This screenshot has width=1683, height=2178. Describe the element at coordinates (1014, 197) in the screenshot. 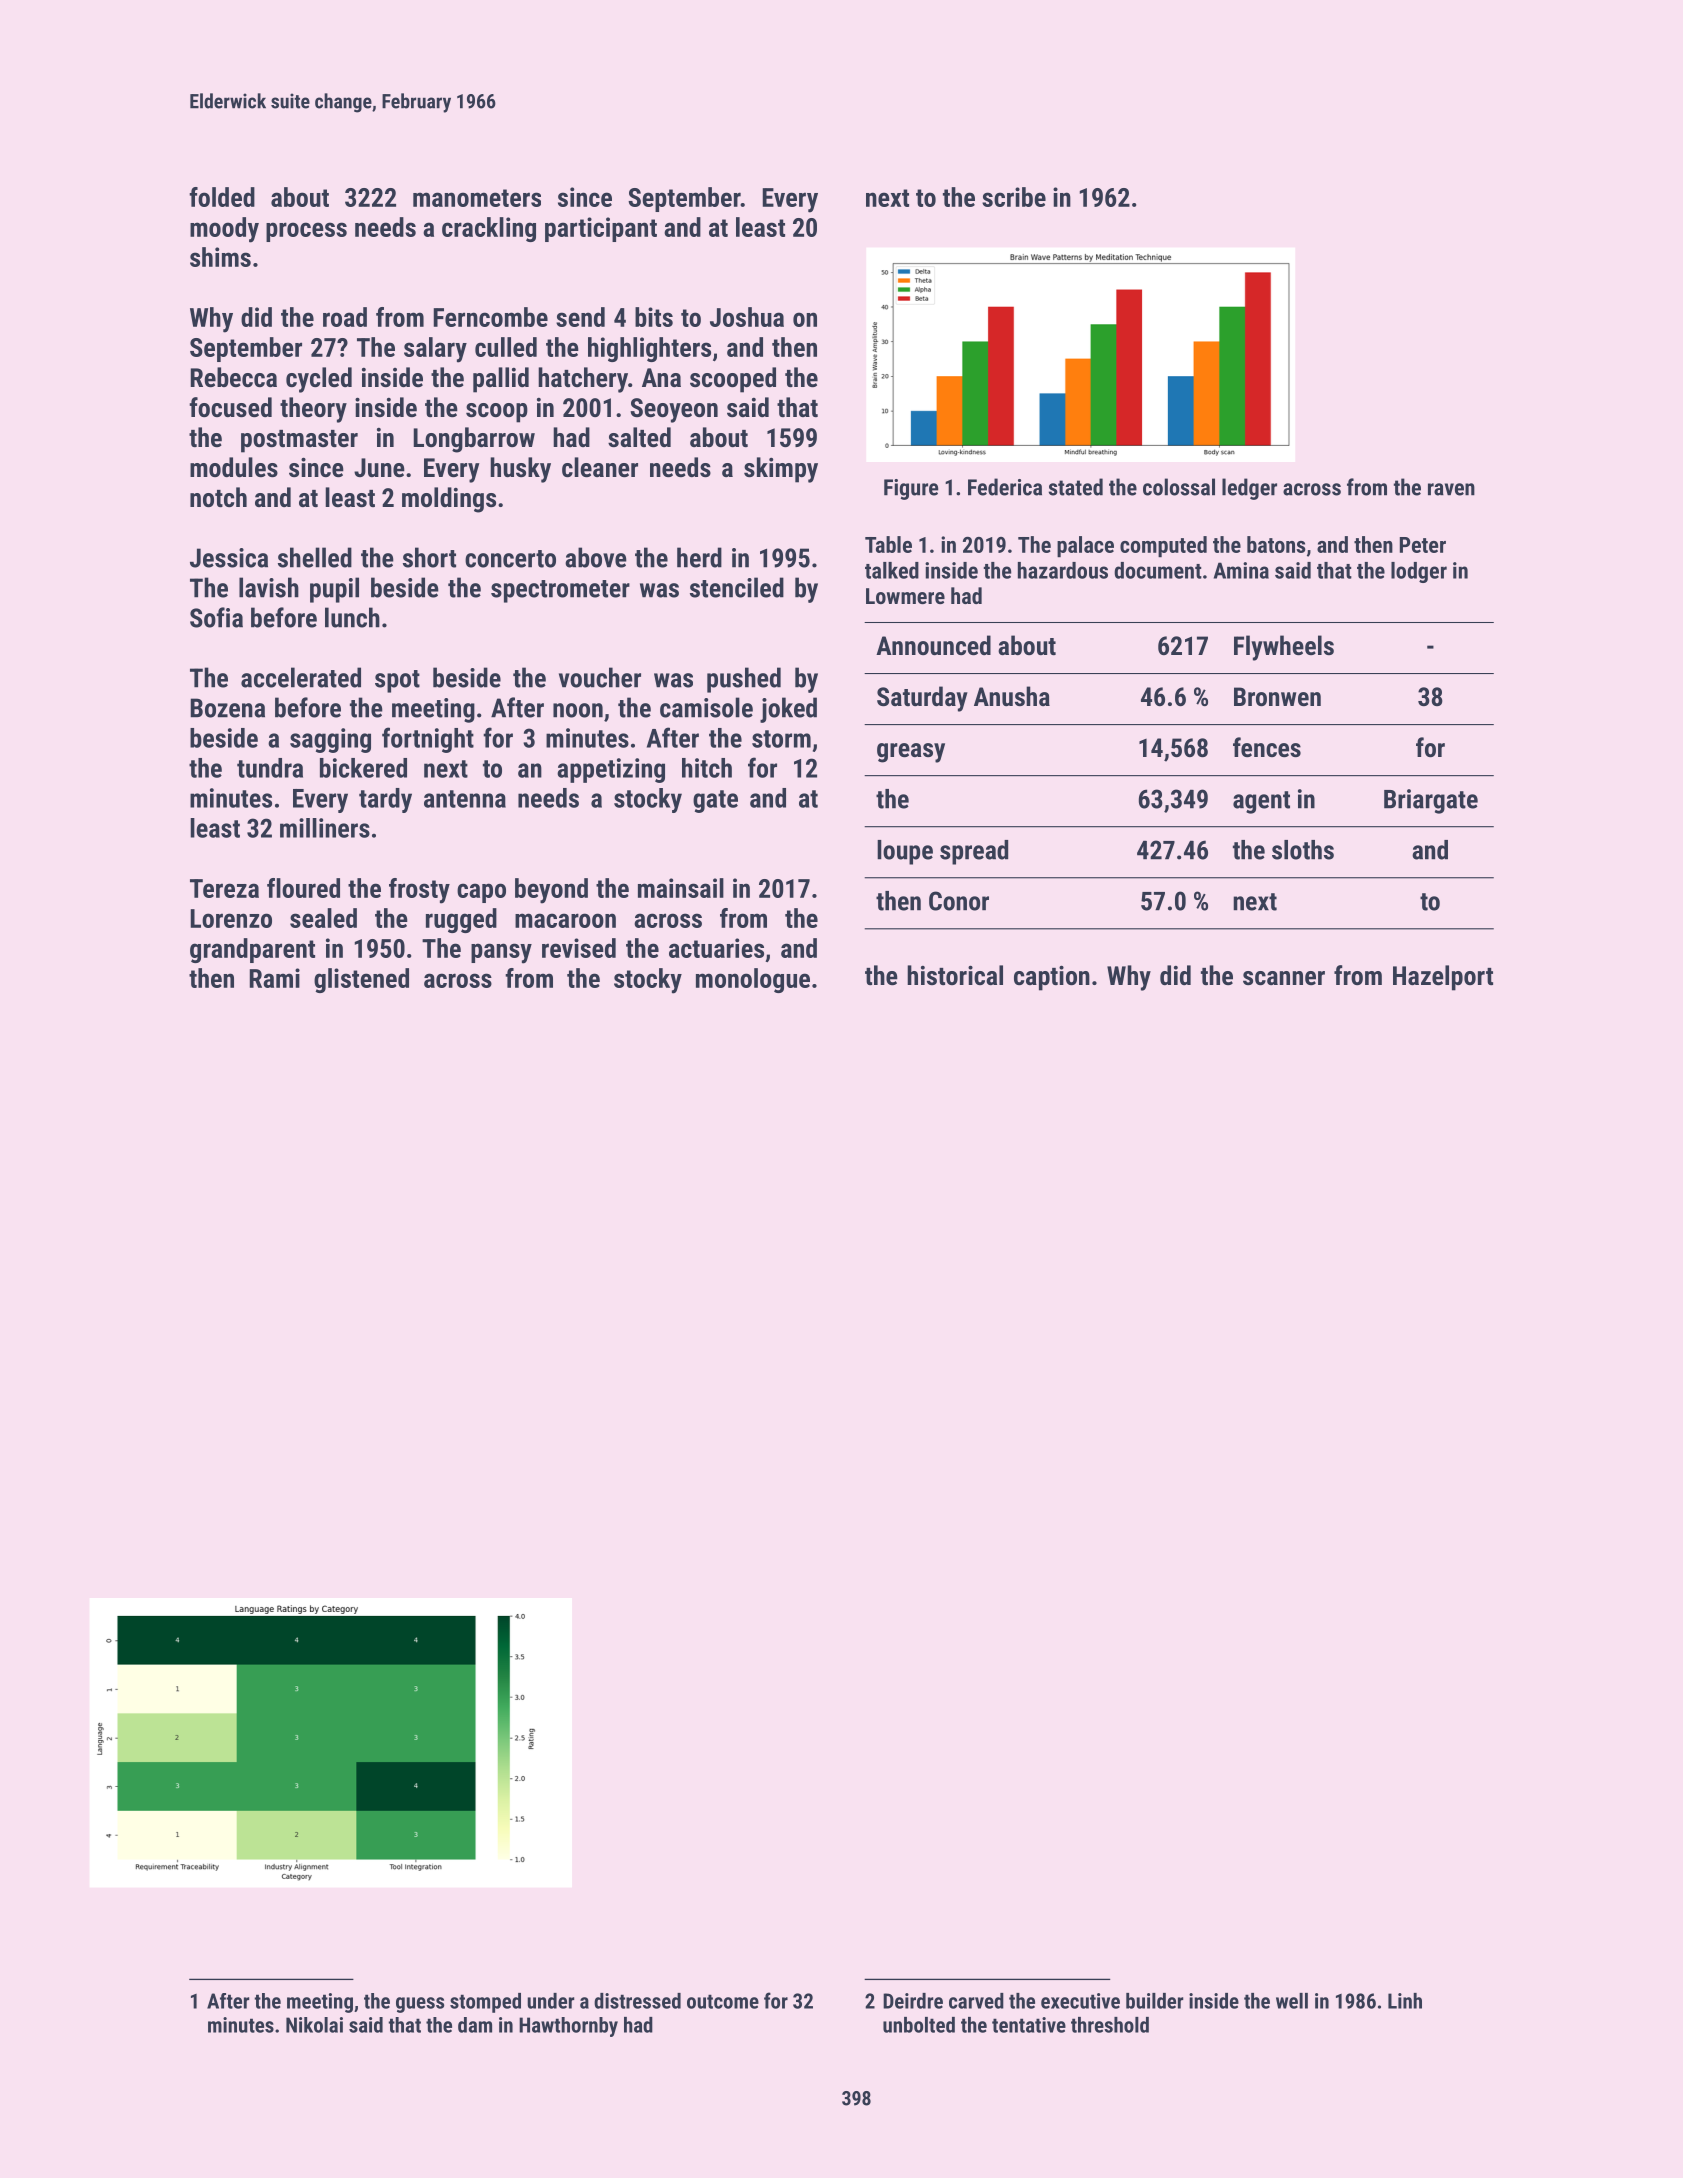

I see `scribe` at that location.
